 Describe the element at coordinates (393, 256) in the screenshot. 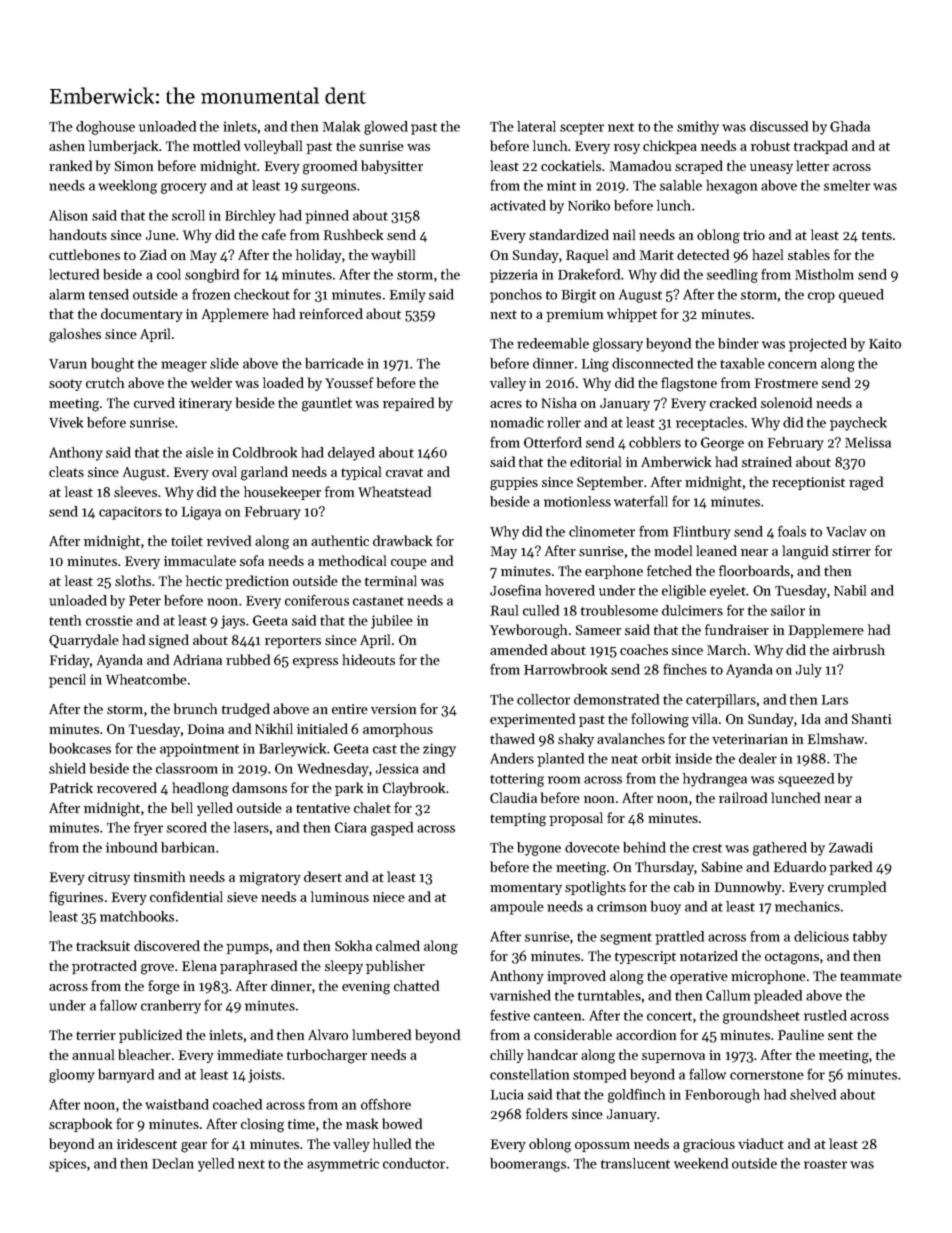

I see `waybill` at that location.
